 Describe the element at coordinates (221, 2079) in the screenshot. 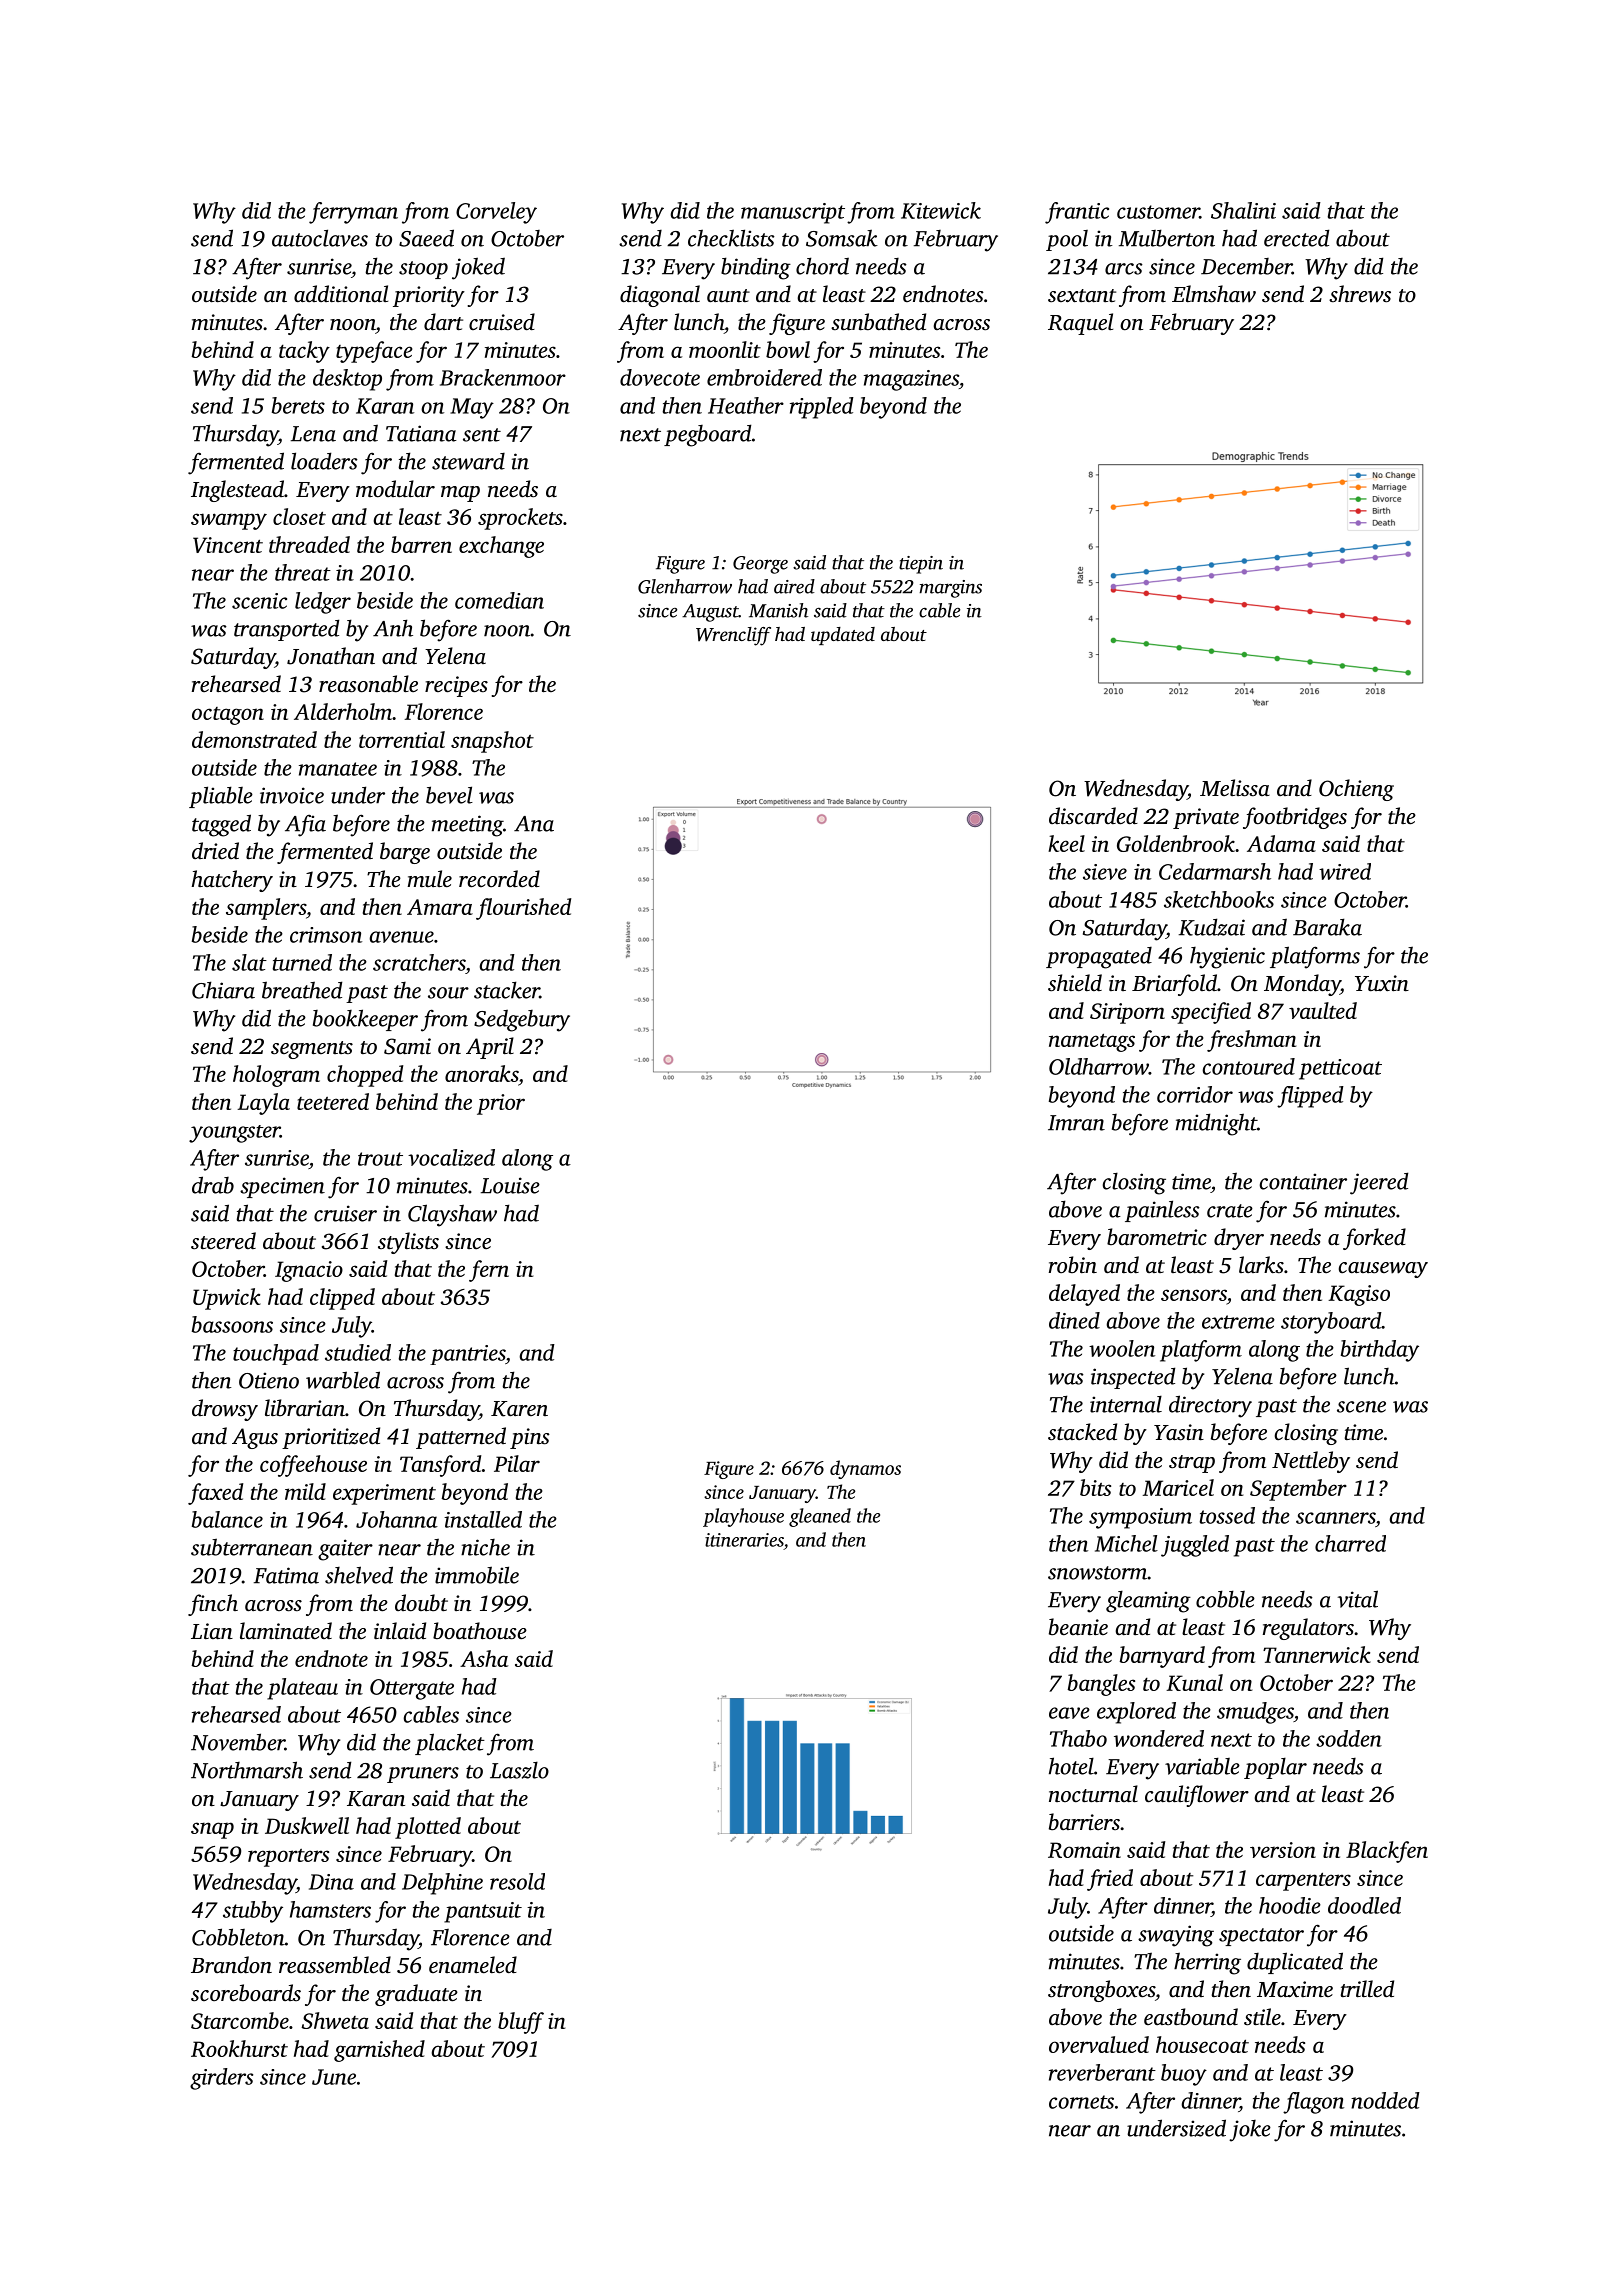

I see `girders` at that location.
